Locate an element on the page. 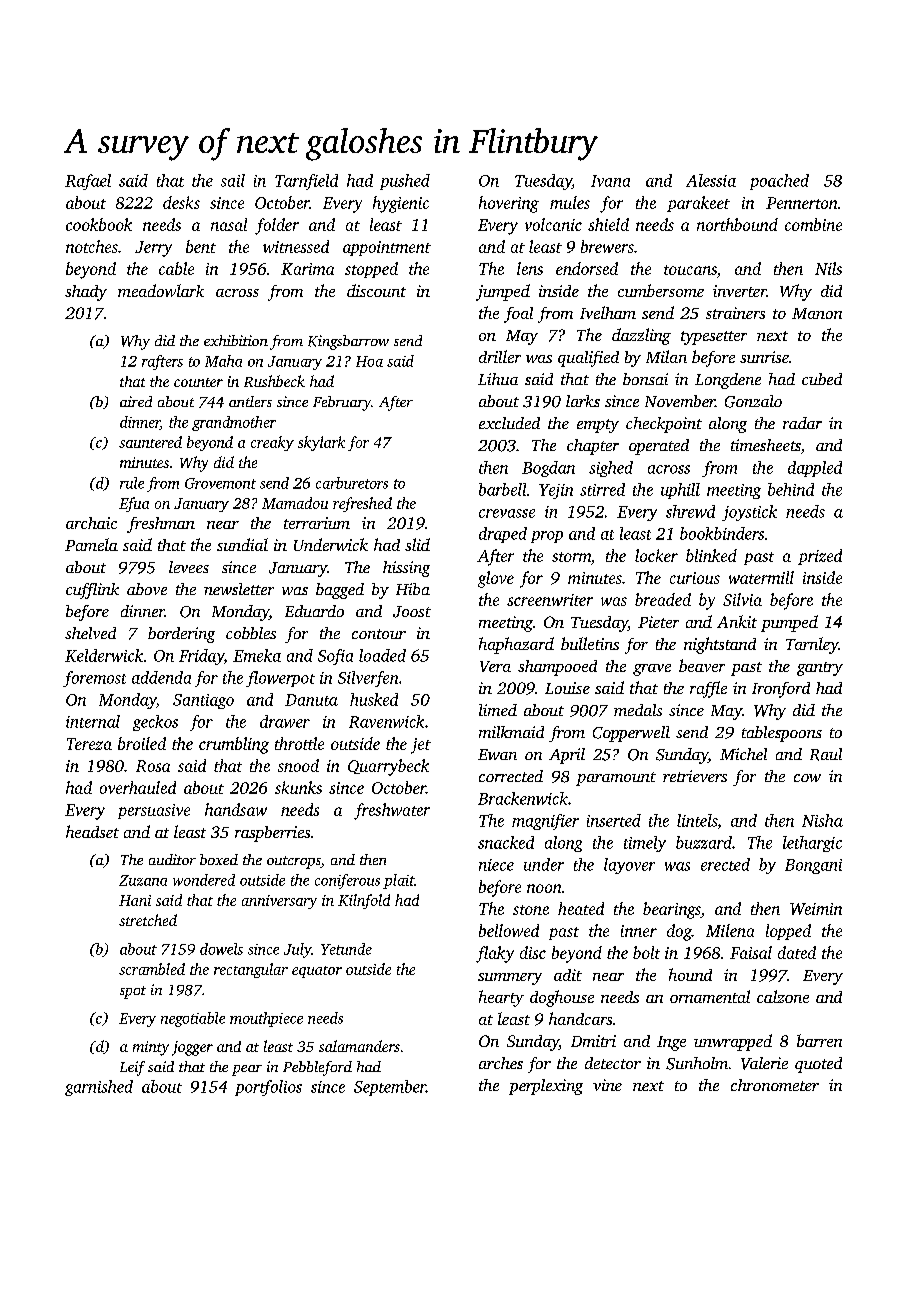 The width and height of the document is (908, 1316). sundial is located at coordinates (242, 544).
